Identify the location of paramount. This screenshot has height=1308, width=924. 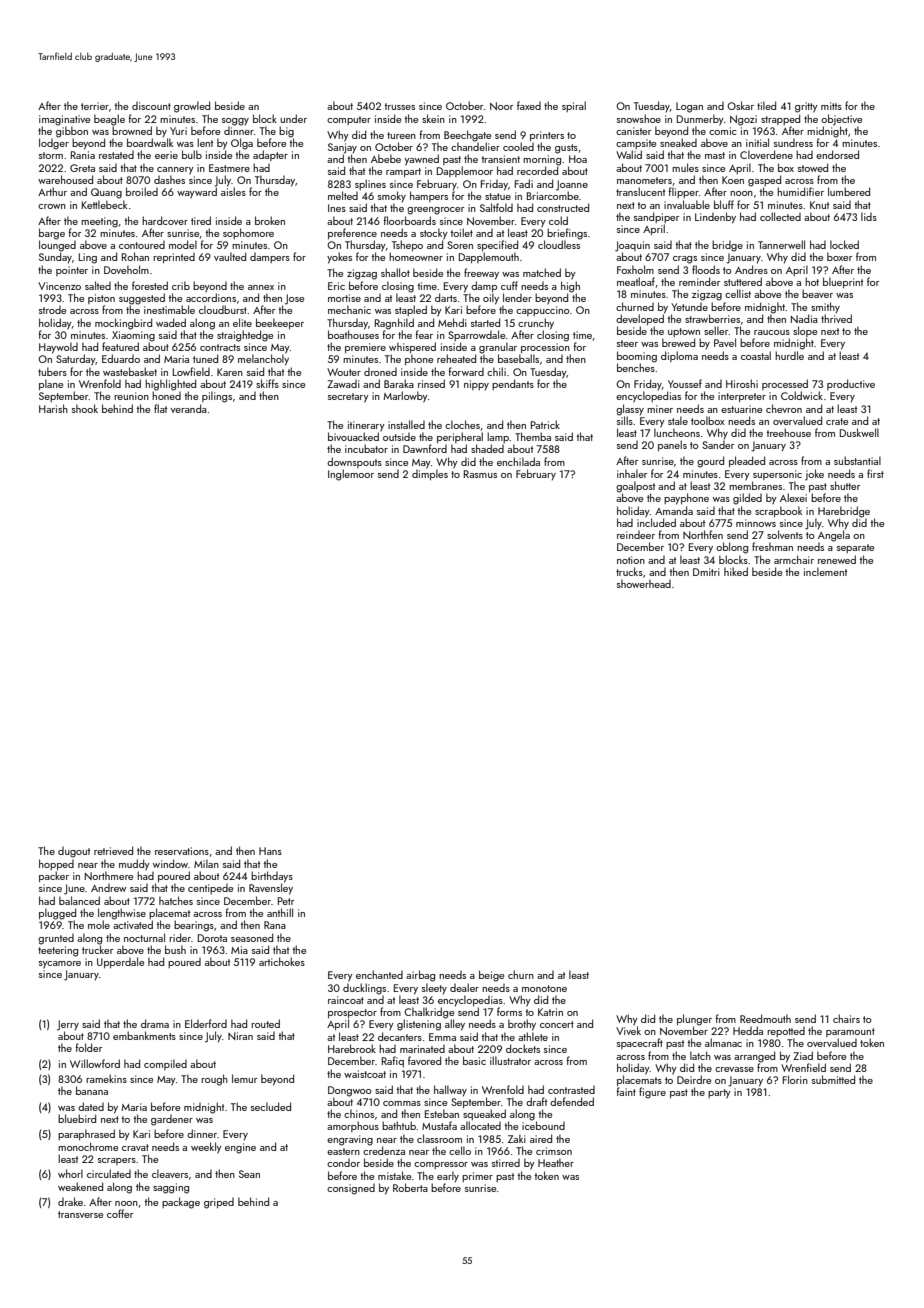
(850, 1032).
